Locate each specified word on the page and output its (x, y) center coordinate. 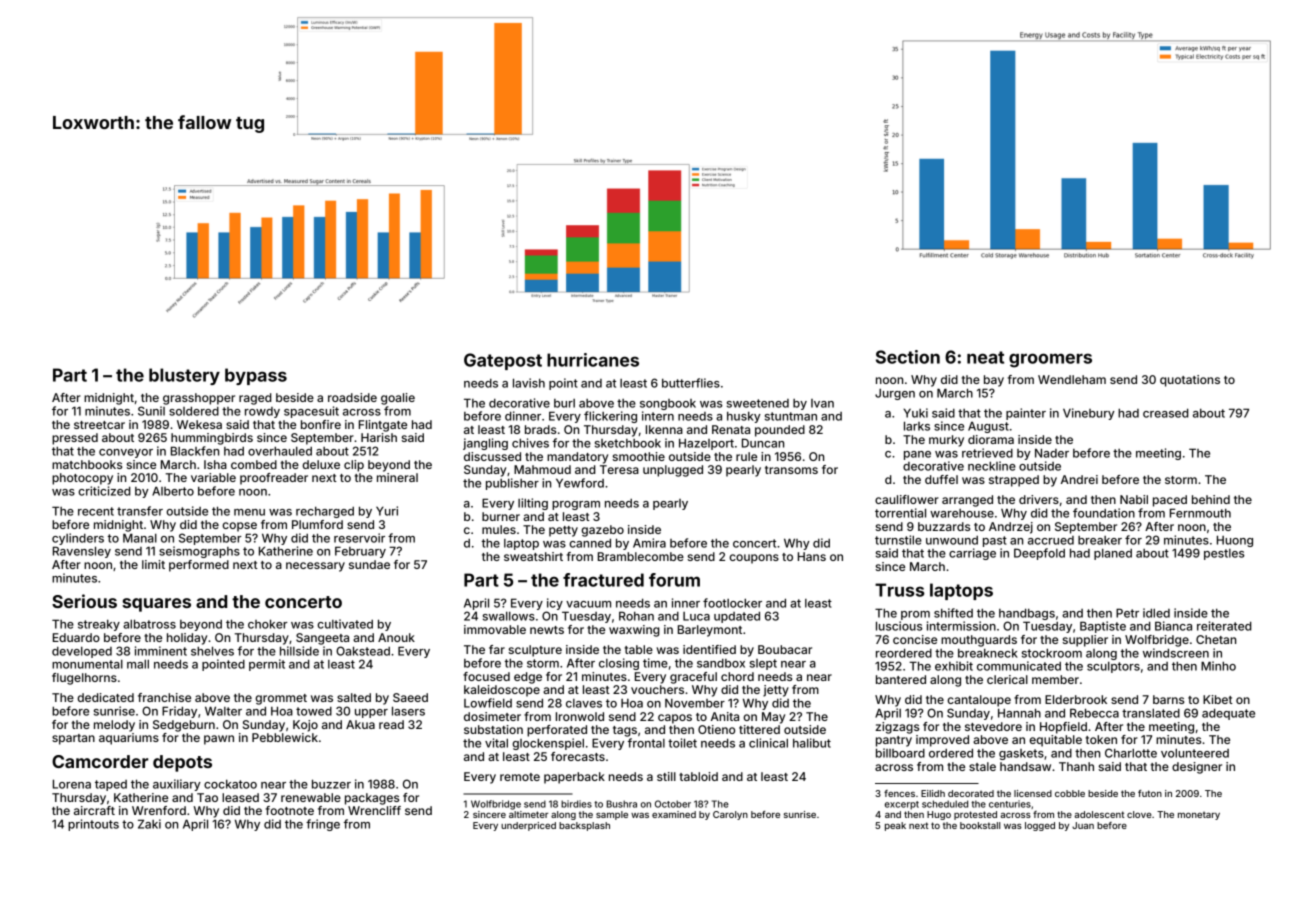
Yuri (387, 511)
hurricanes (593, 360)
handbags (1027, 614)
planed (1113, 554)
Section (908, 357)
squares (156, 605)
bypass (256, 376)
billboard (900, 753)
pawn (219, 740)
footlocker (732, 603)
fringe (323, 825)
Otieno (716, 729)
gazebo (602, 531)
